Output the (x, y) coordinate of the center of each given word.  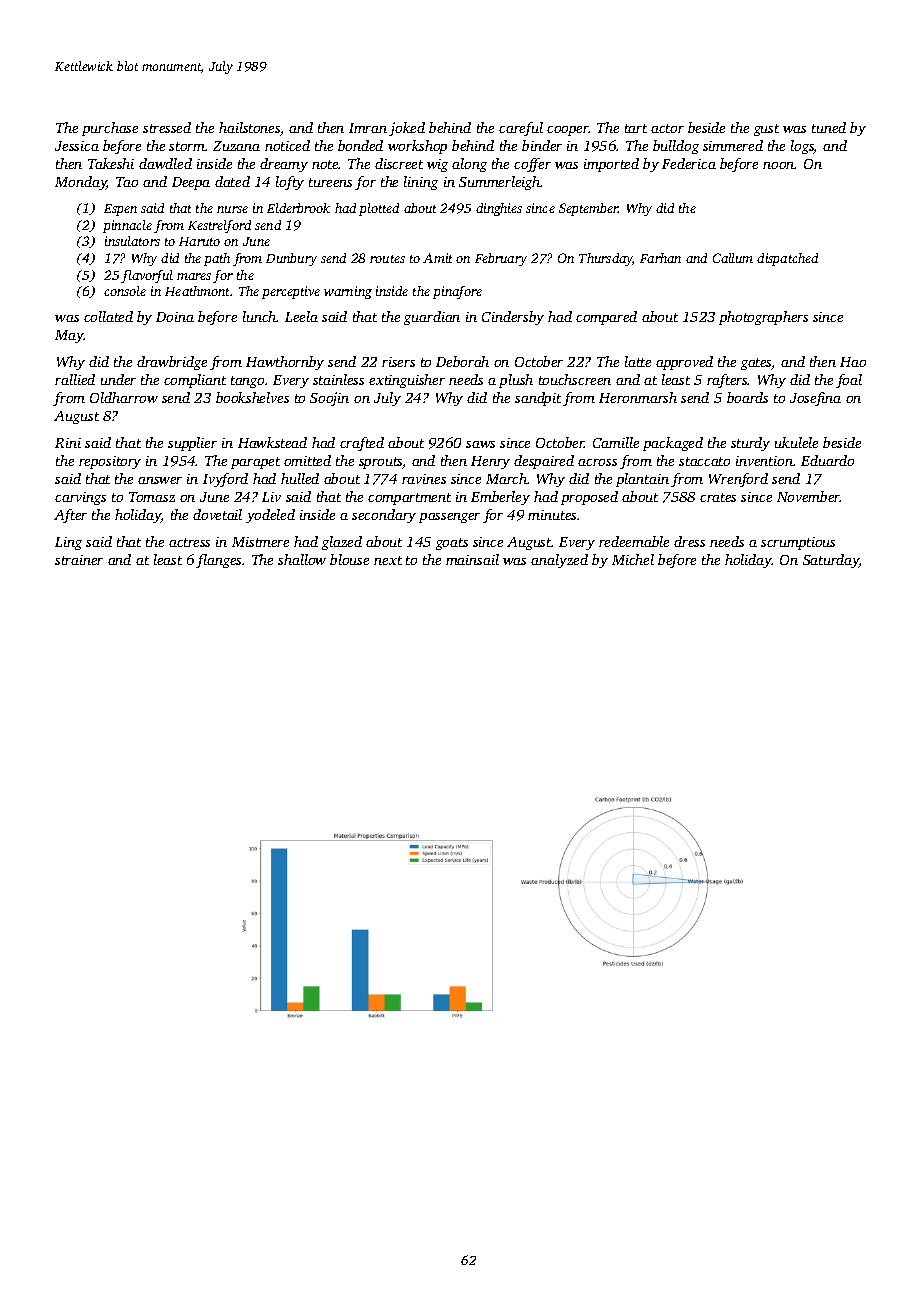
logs (802, 147)
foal (849, 381)
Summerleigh (499, 183)
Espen (120, 210)
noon (779, 165)
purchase (110, 129)
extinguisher (407, 381)
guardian (432, 318)
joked (407, 129)
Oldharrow (124, 397)
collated (108, 316)
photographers (763, 318)
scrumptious (798, 543)
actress (189, 542)
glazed (342, 543)
